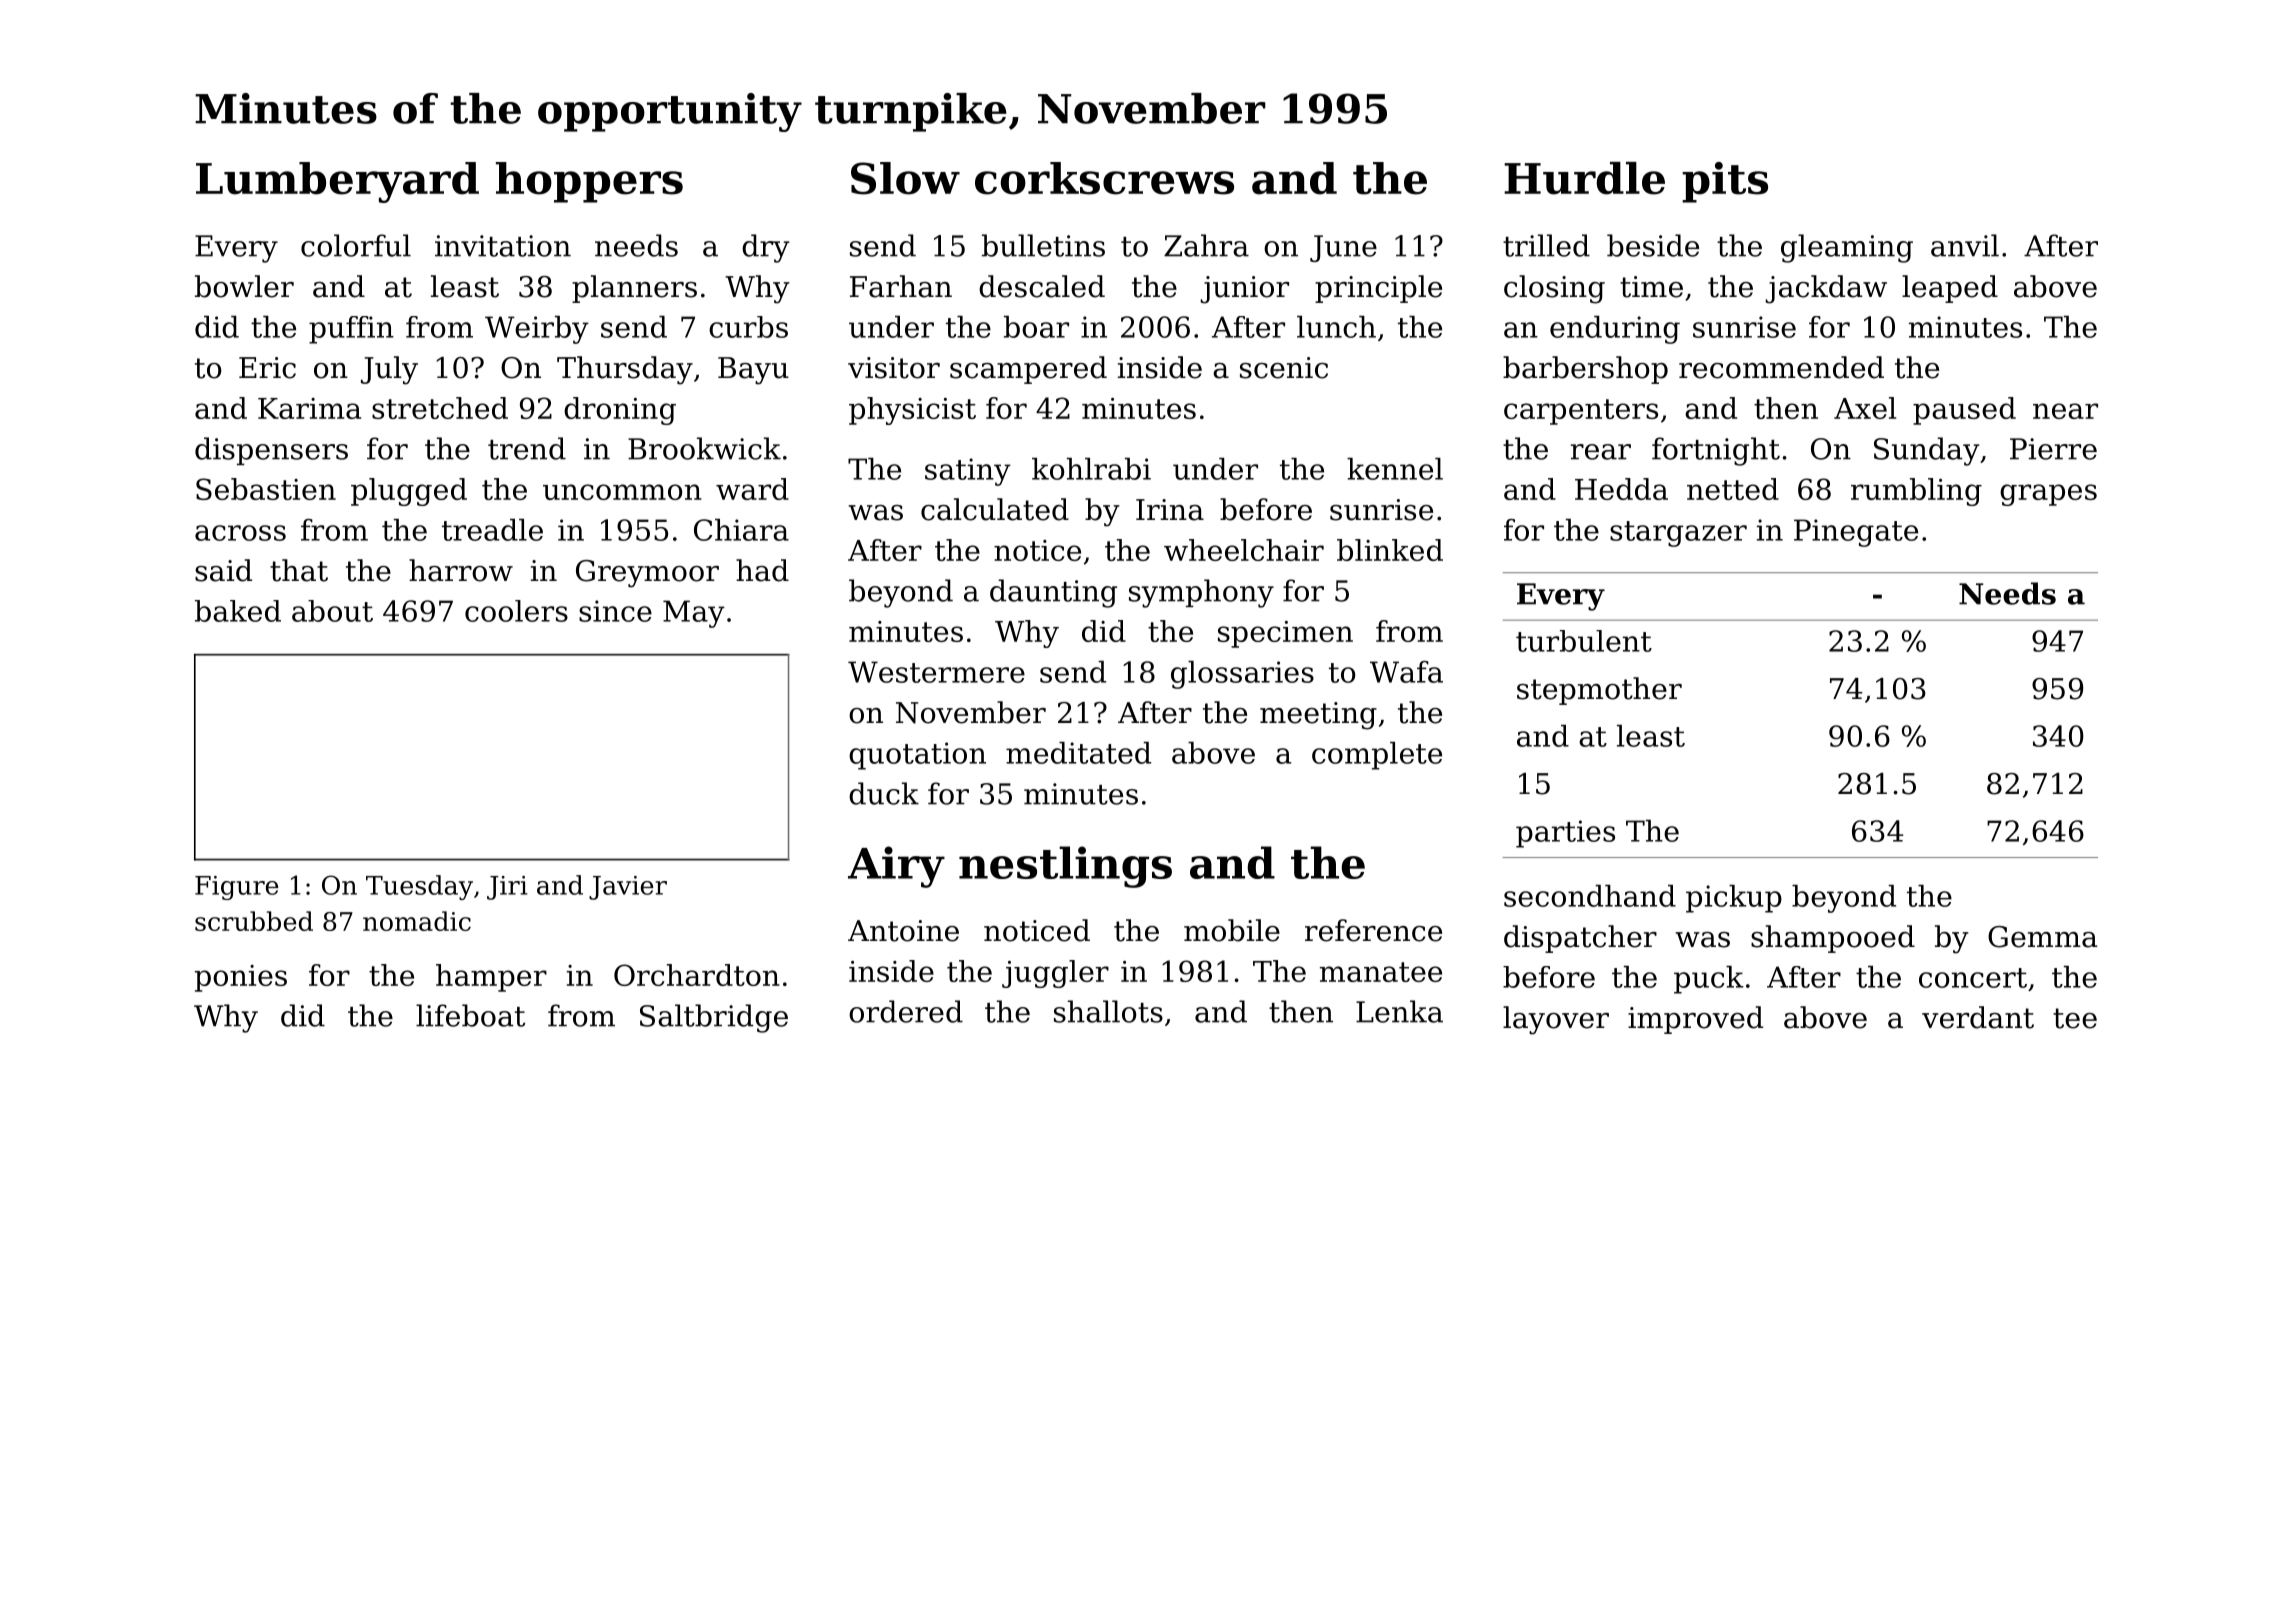 The image size is (2292, 1620). Describe the element at coordinates (1104, 178) in the screenshot. I see `corkscrews` at that location.
